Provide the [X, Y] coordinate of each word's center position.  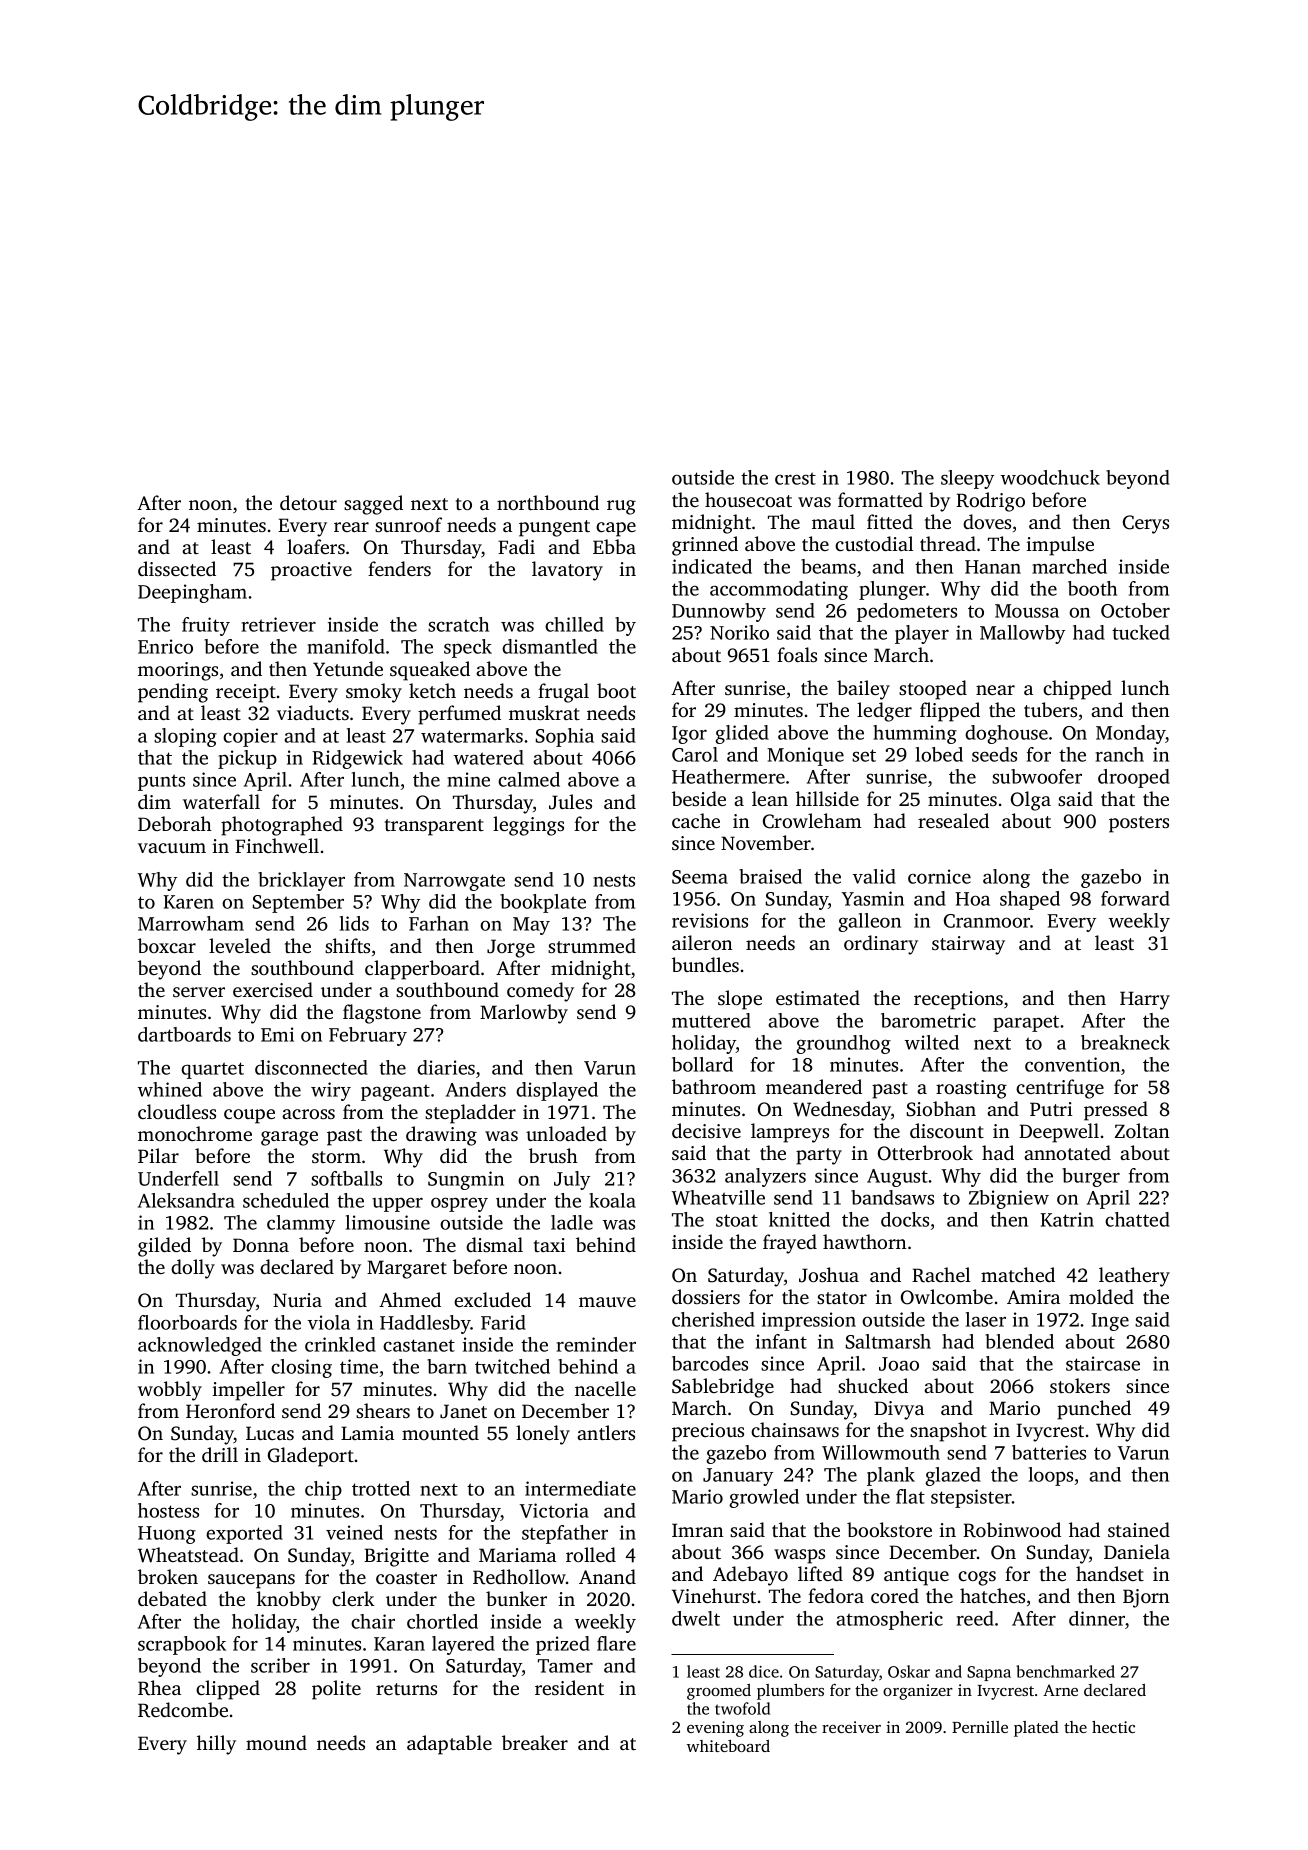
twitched [512, 1366]
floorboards [187, 1322]
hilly [216, 1745]
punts [161, 782]
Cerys [1146, 524]
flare [616, 1643]
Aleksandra [186, 1200]
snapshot [948, 1432]
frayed [790, 1244]
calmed [529, 779]
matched [1018, 1274]
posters [1139, 824]
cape [616, 529]
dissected [177, 568]
